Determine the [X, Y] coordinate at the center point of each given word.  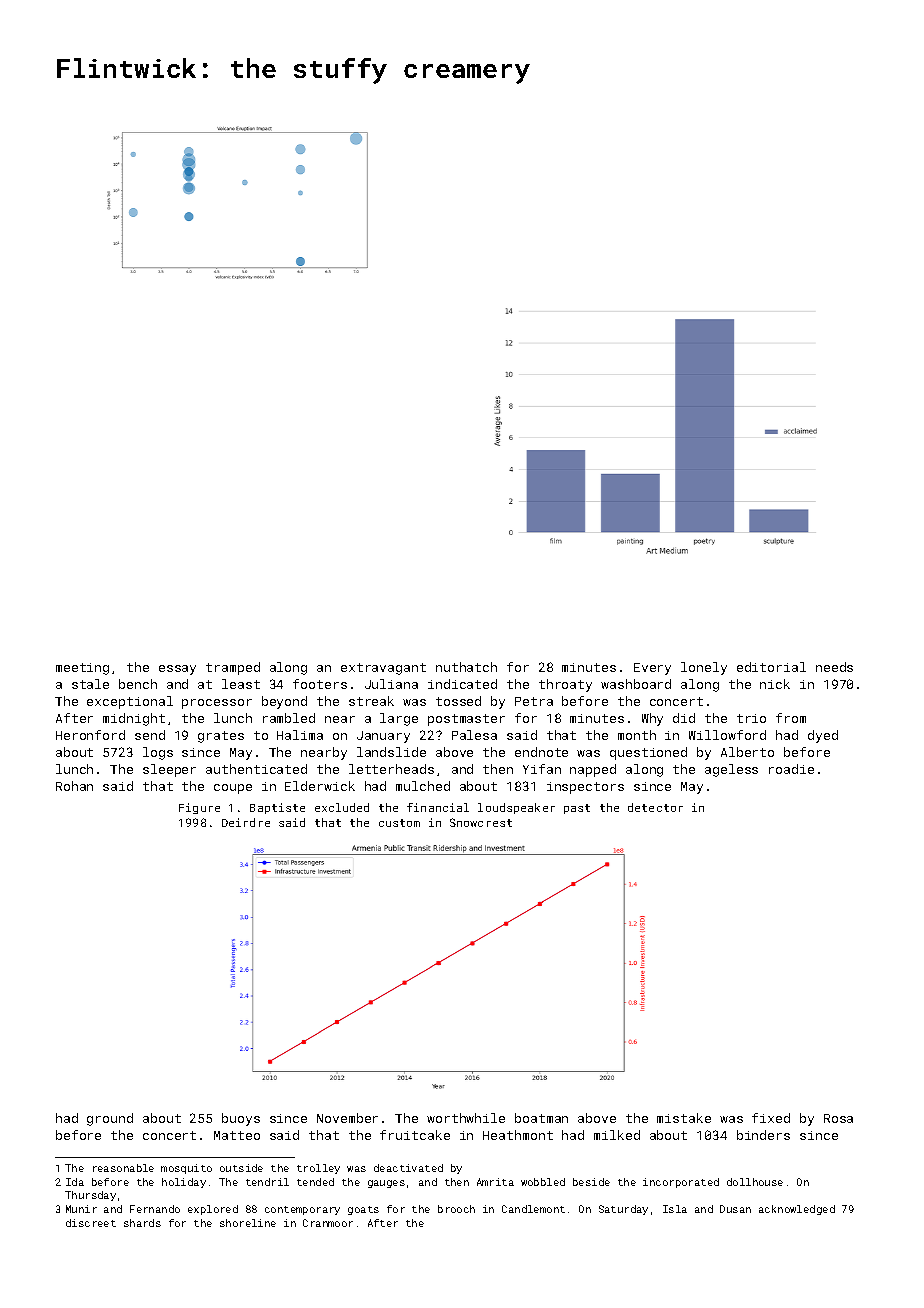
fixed [771, 1118]
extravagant [383, 669]
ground [110, 1119]
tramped [233, 668]
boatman [541, 1118]
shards [142, 1223]
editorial [771, 667]
